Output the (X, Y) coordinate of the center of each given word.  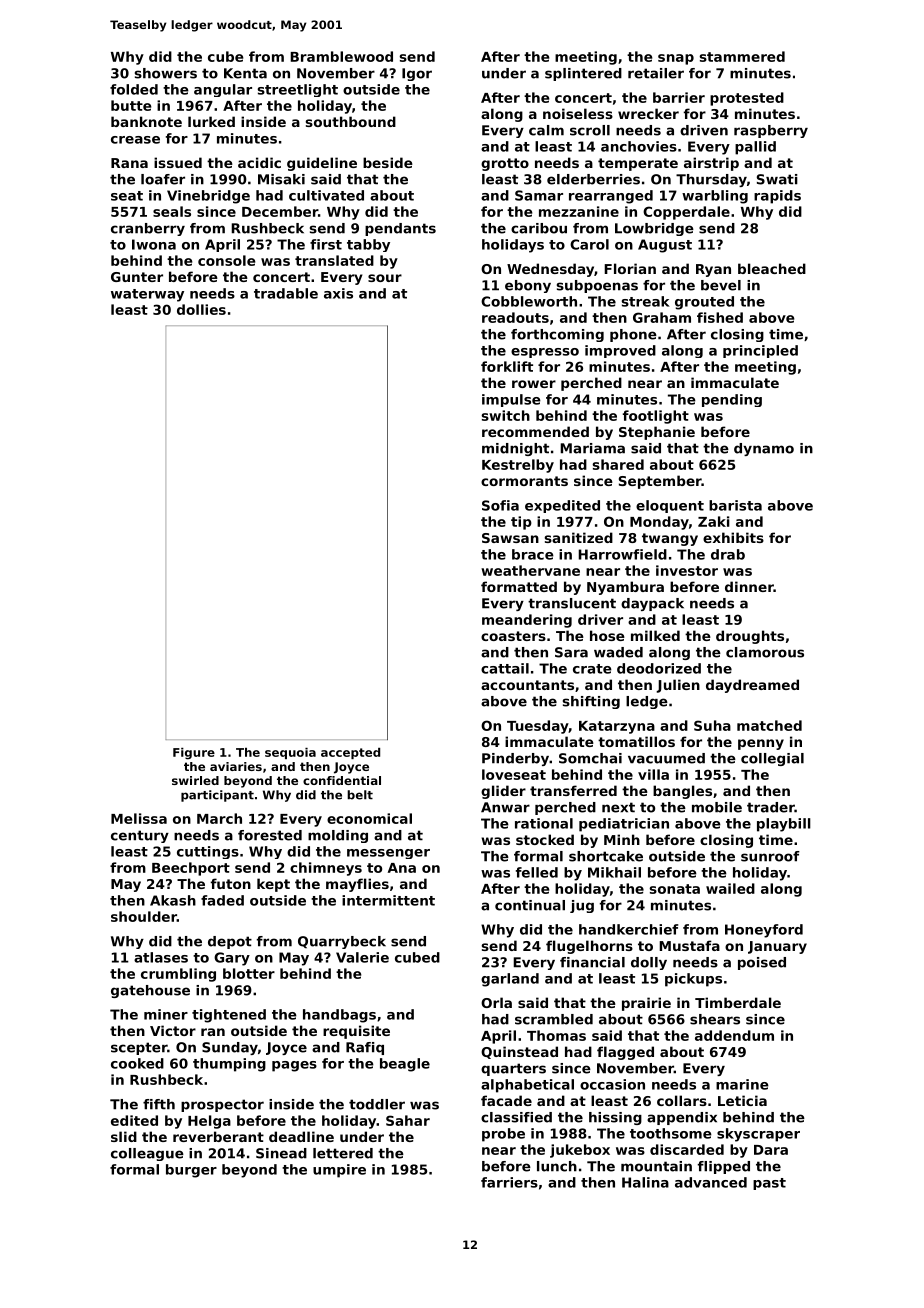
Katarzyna (617, 727)
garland (510, 980)
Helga (209, 1122)
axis (338, 293)
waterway (147, 295)
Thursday (711, 180)
